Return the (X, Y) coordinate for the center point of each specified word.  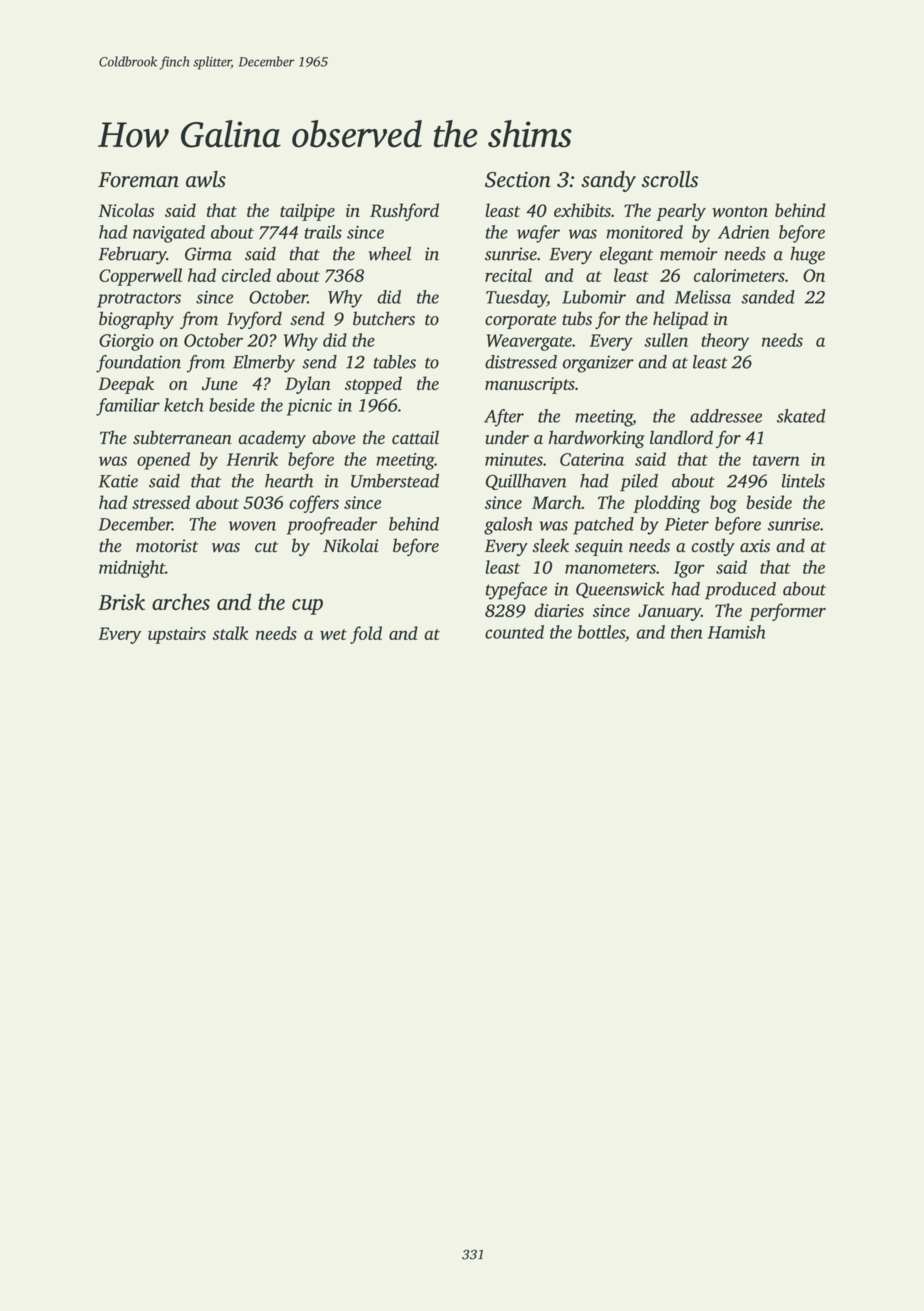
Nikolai (351, 545)
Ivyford (254, 320)
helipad (680, 320)
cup (307, 607)
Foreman (138, 180)
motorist (167, 546)
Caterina (592, 459)
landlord (681, 437)
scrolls (669, 179)
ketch (184, 405)
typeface (516, 591)
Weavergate (529, 342)
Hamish (736, 632)
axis (755, 546)
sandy (608, 181)
